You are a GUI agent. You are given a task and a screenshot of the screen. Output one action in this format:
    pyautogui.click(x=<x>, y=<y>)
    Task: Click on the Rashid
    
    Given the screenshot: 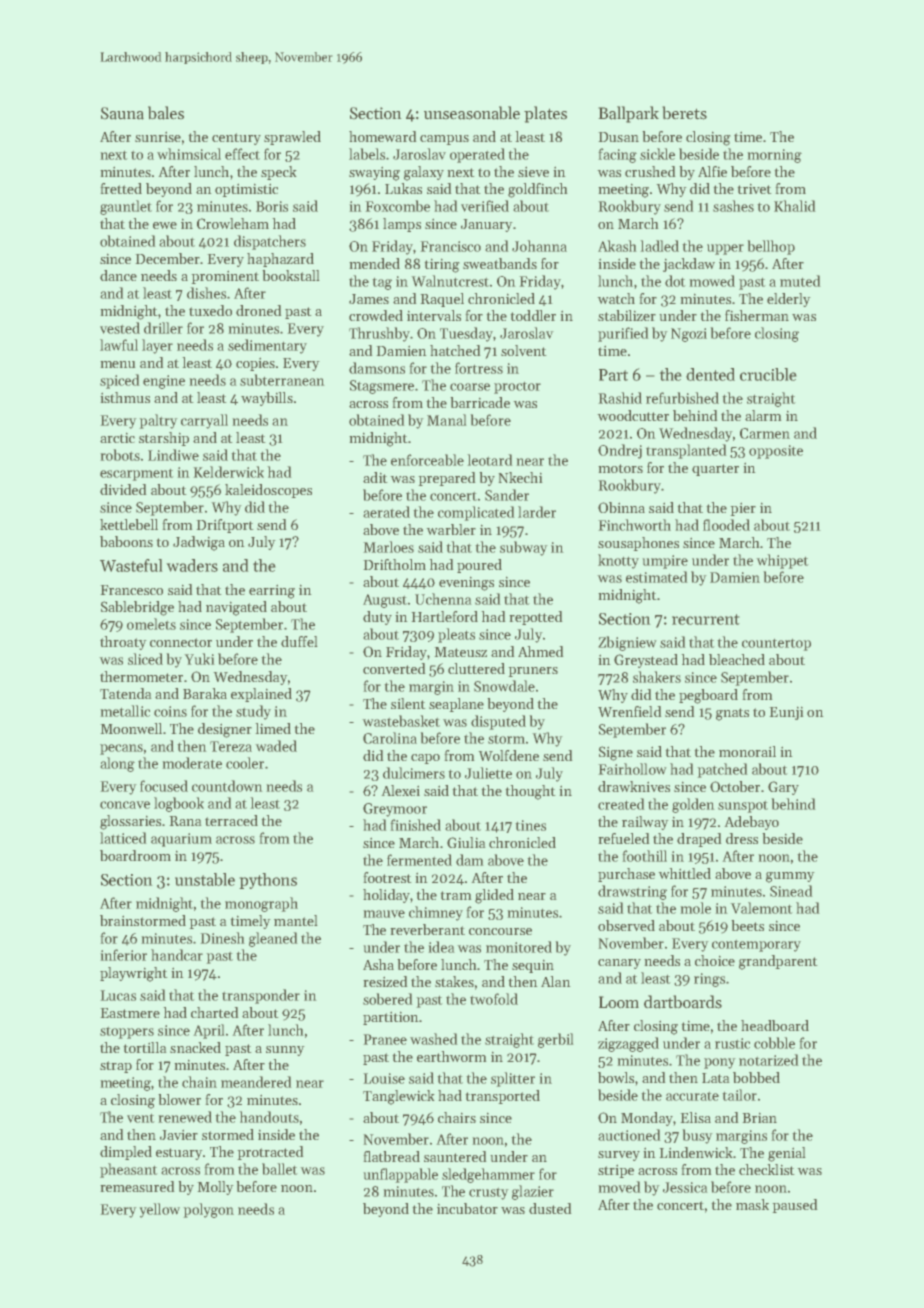 What is the action you would take?
    pyautogui.click(x=620, y=398)
